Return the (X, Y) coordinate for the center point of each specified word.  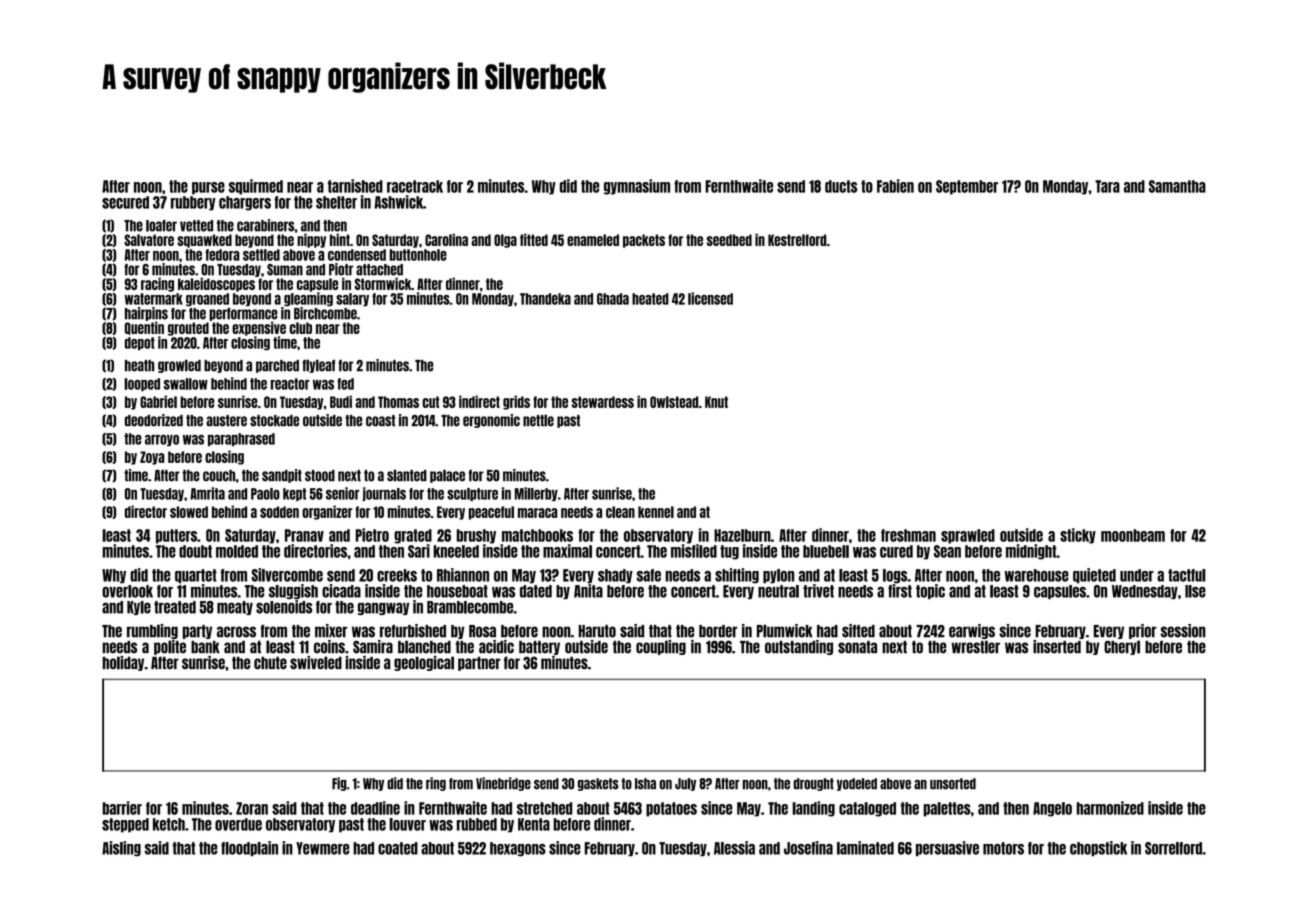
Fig (339, 784)
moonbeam (1133, 535)
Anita (588, 591)
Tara (1107, 186)
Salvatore (149, 240)
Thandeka (545, 299)
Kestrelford (797, 240)
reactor (290, 384)
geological (424, 663)
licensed (710, 298)
